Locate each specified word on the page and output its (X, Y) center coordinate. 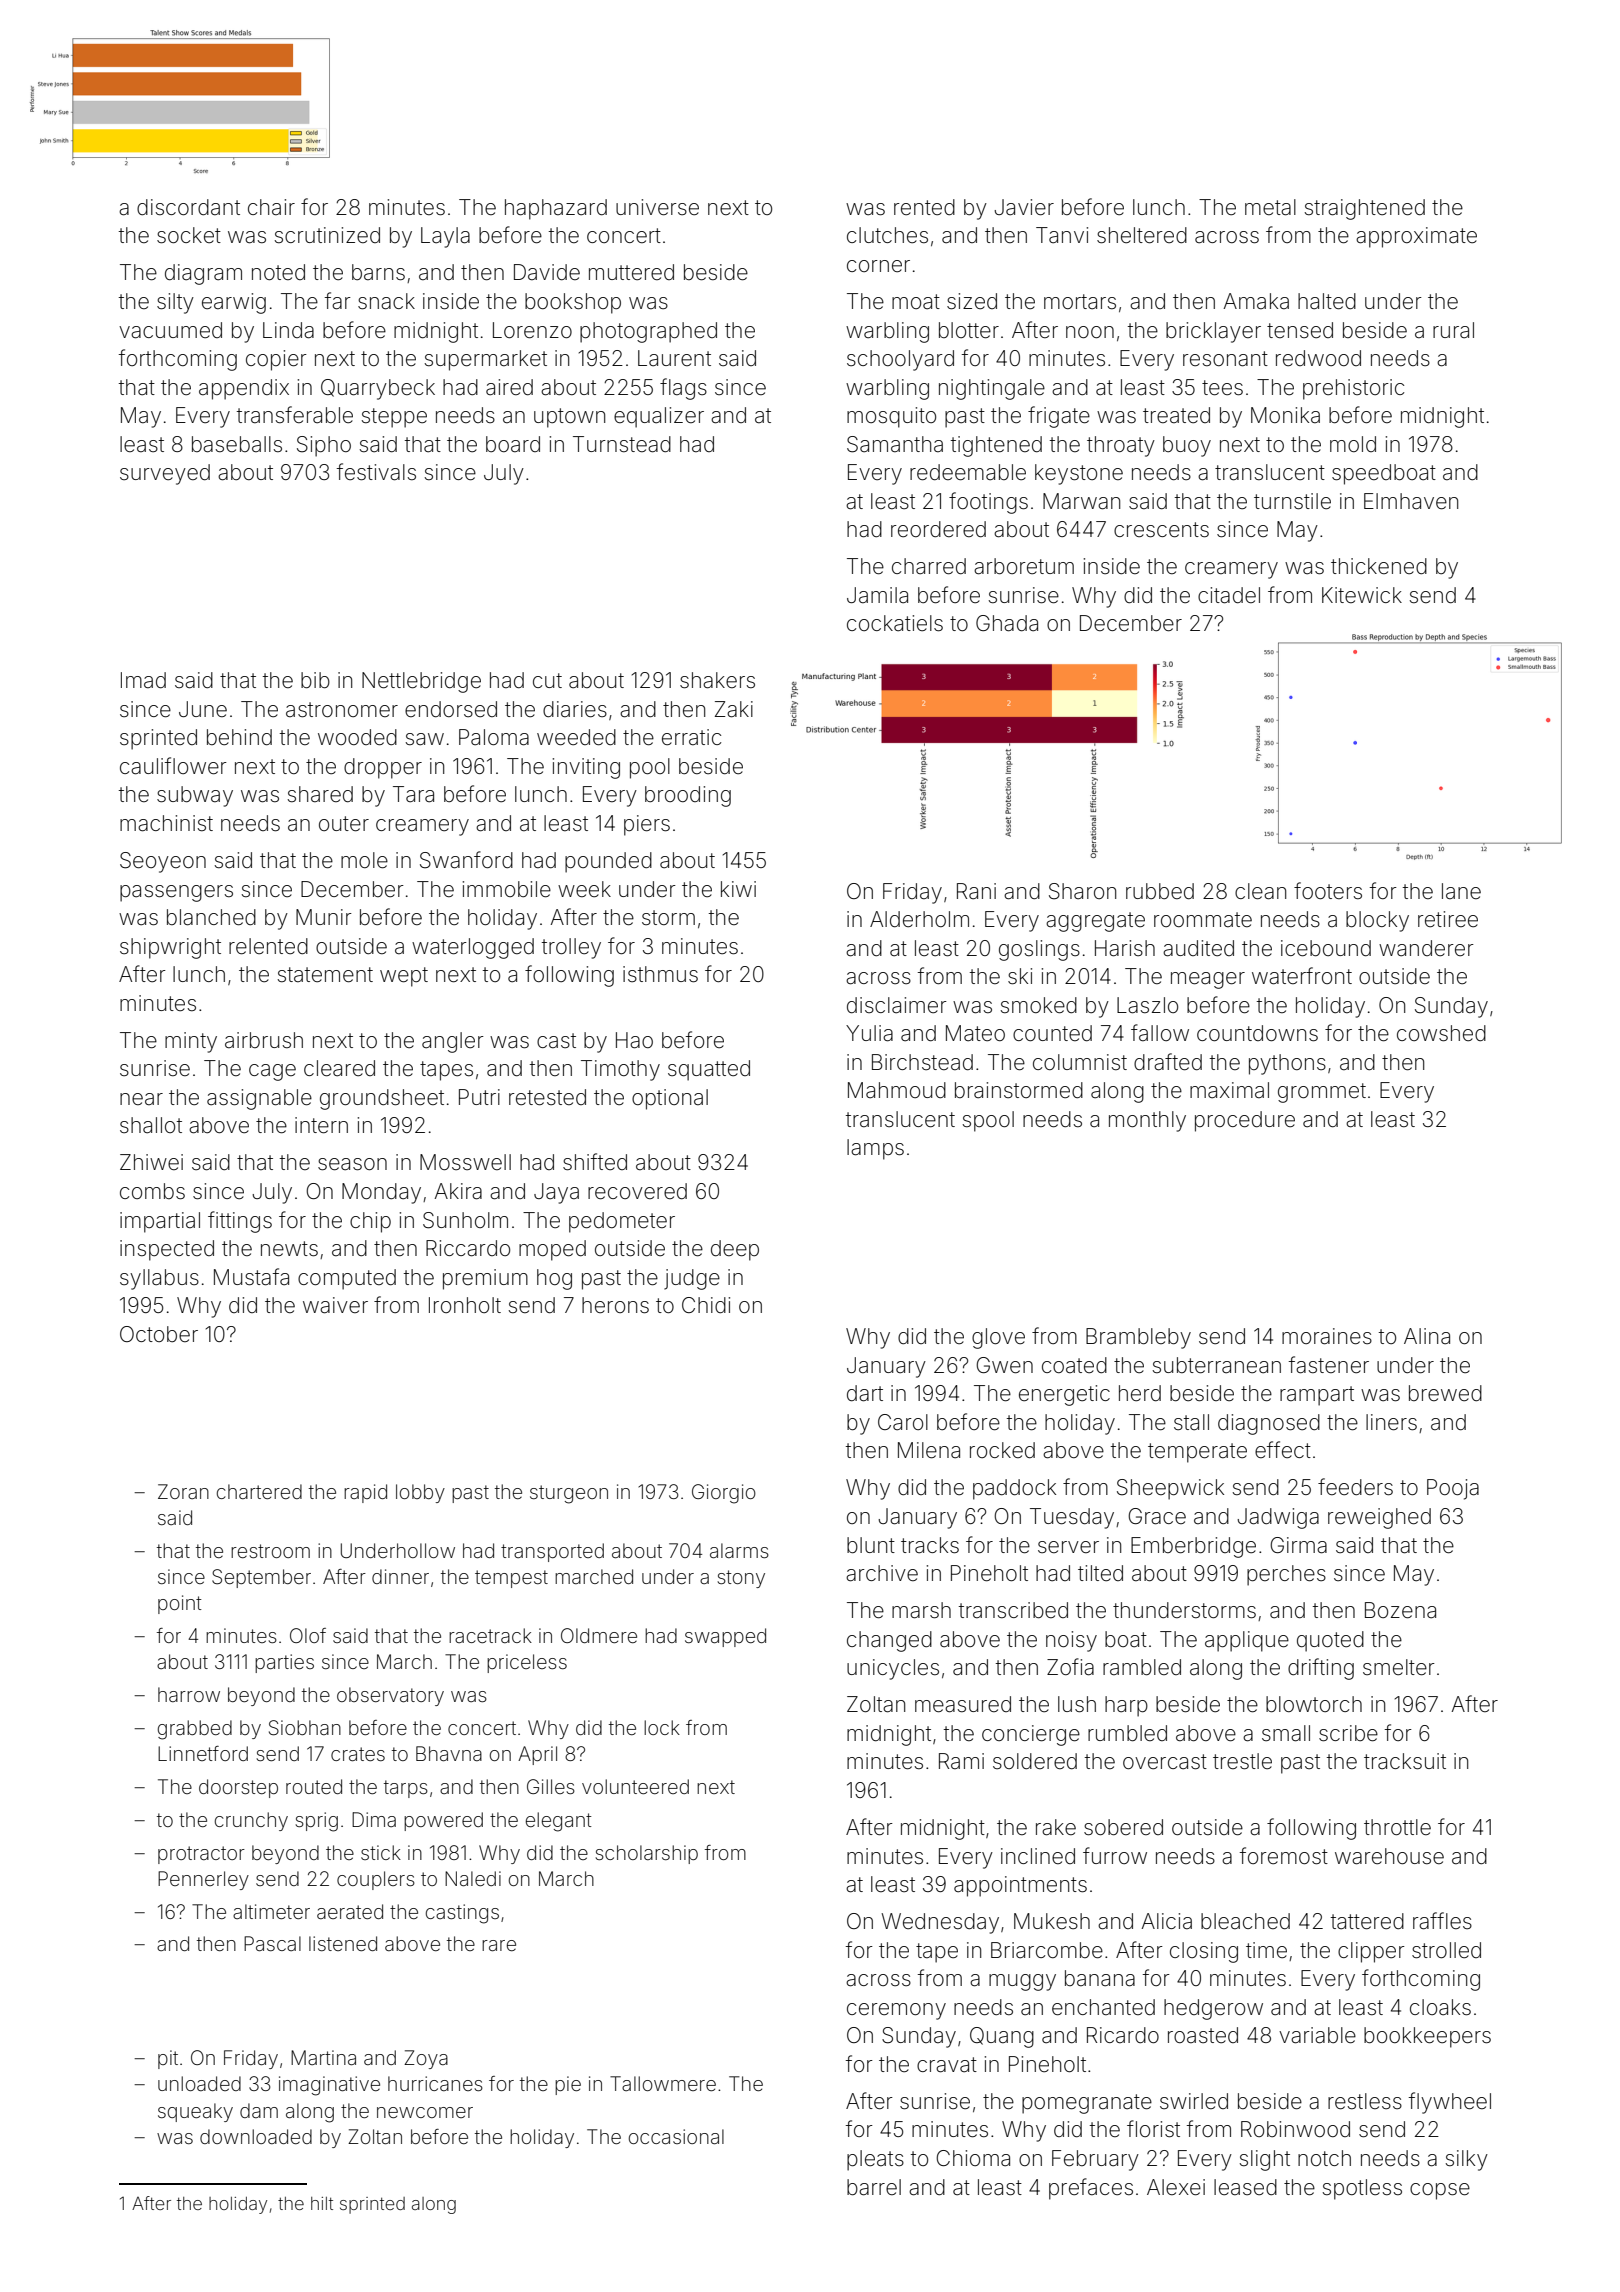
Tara (413, 794)
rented (924, 207)
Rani (976, 891)
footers (1328, 890)
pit (168, 2059)
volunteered (635, 1786)
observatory (390, 1696)
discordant (188, 207)
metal (1270, 207)
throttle (1397, 1827)
